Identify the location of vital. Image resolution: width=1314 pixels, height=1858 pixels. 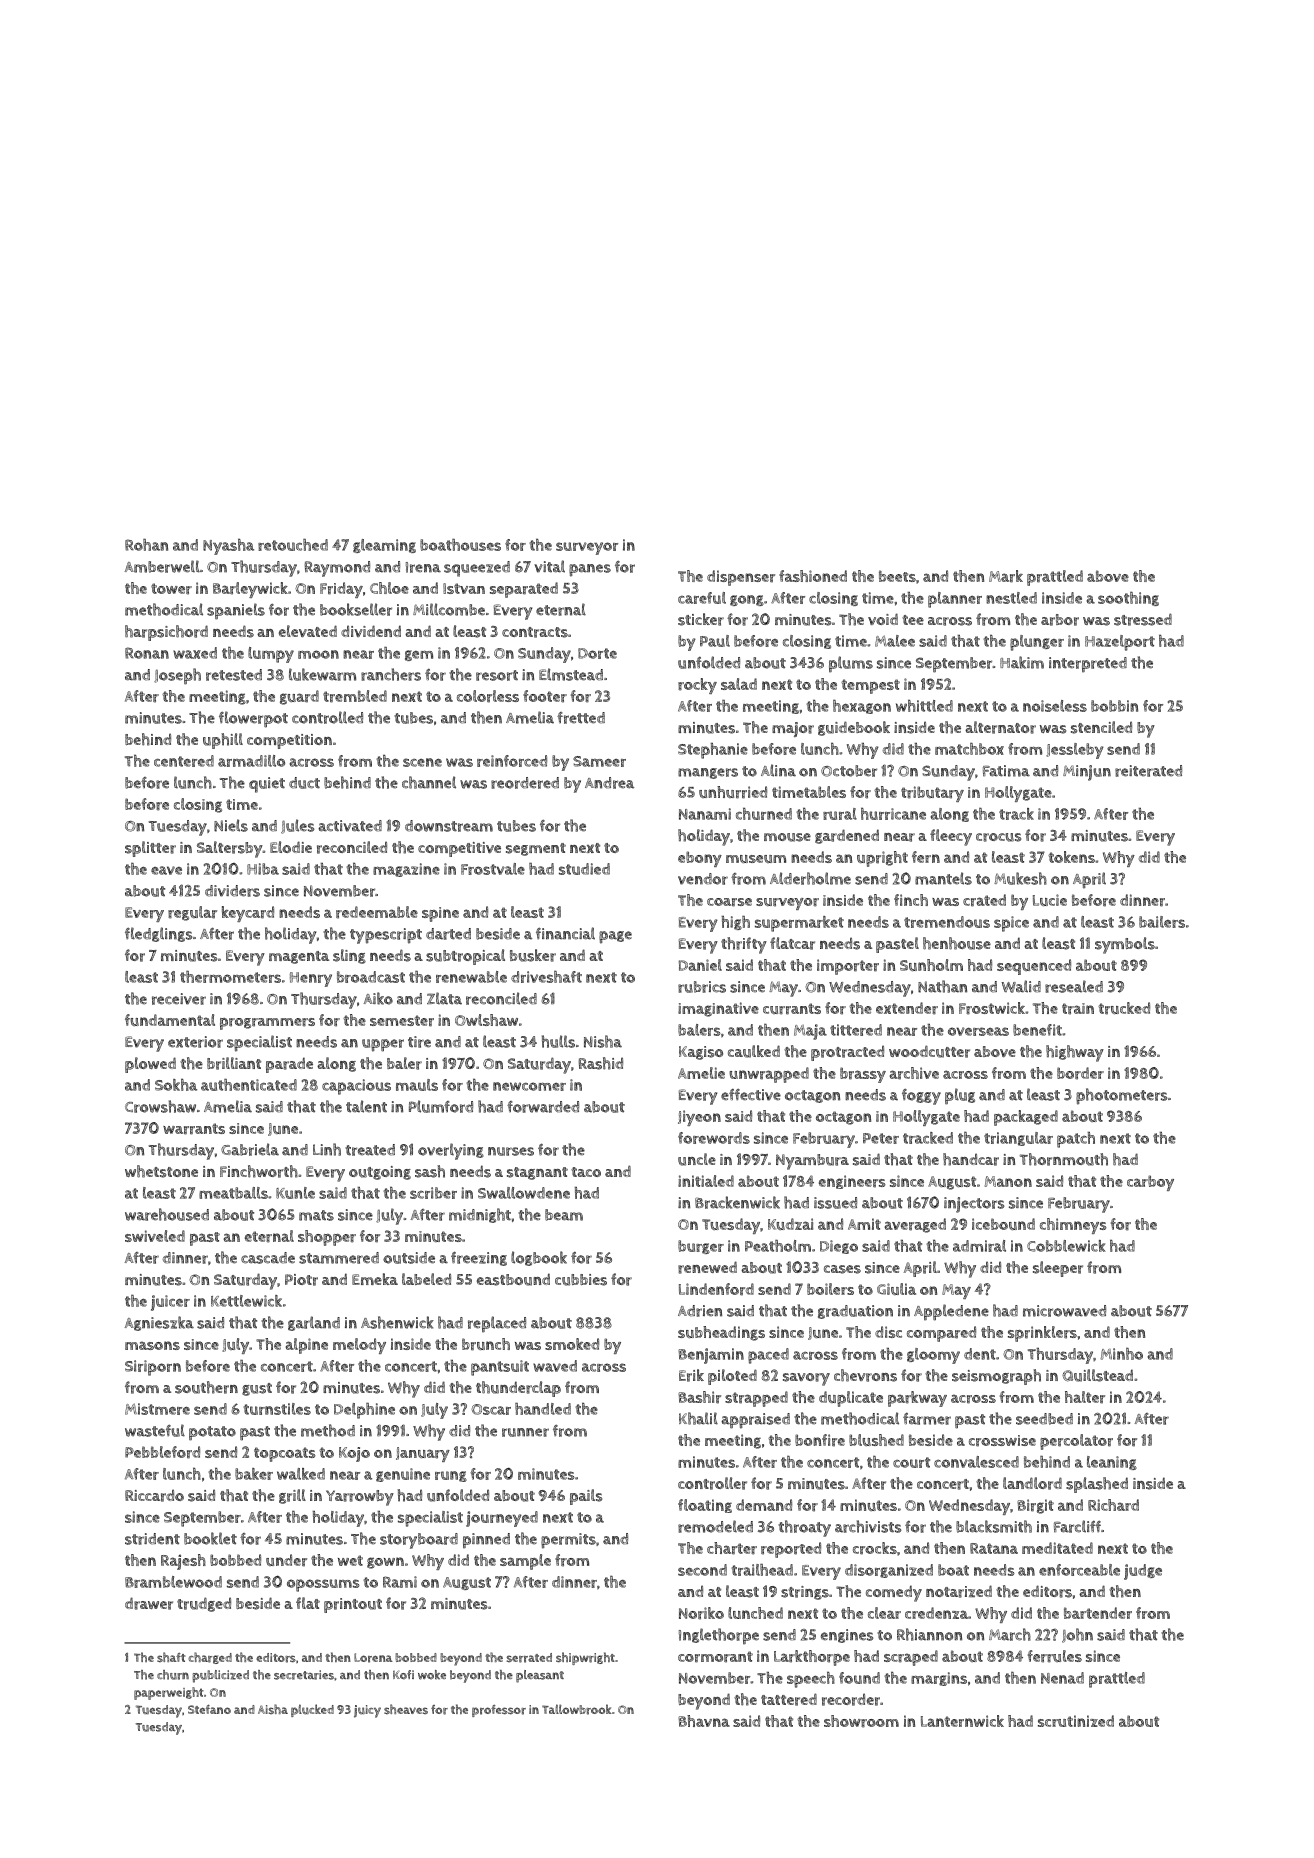
(549, 566).
